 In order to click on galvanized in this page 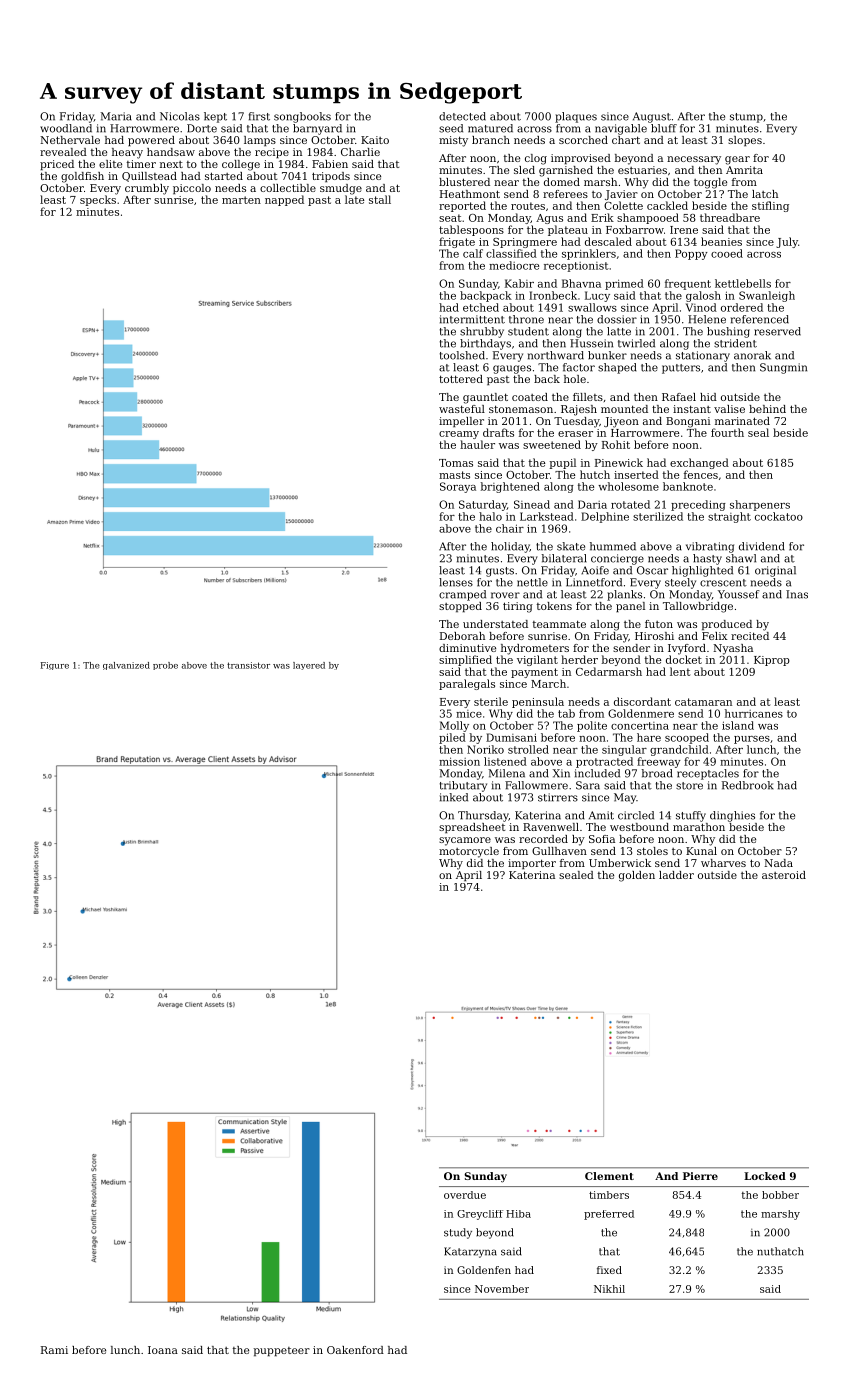, I will do `click(126, 666)`.
